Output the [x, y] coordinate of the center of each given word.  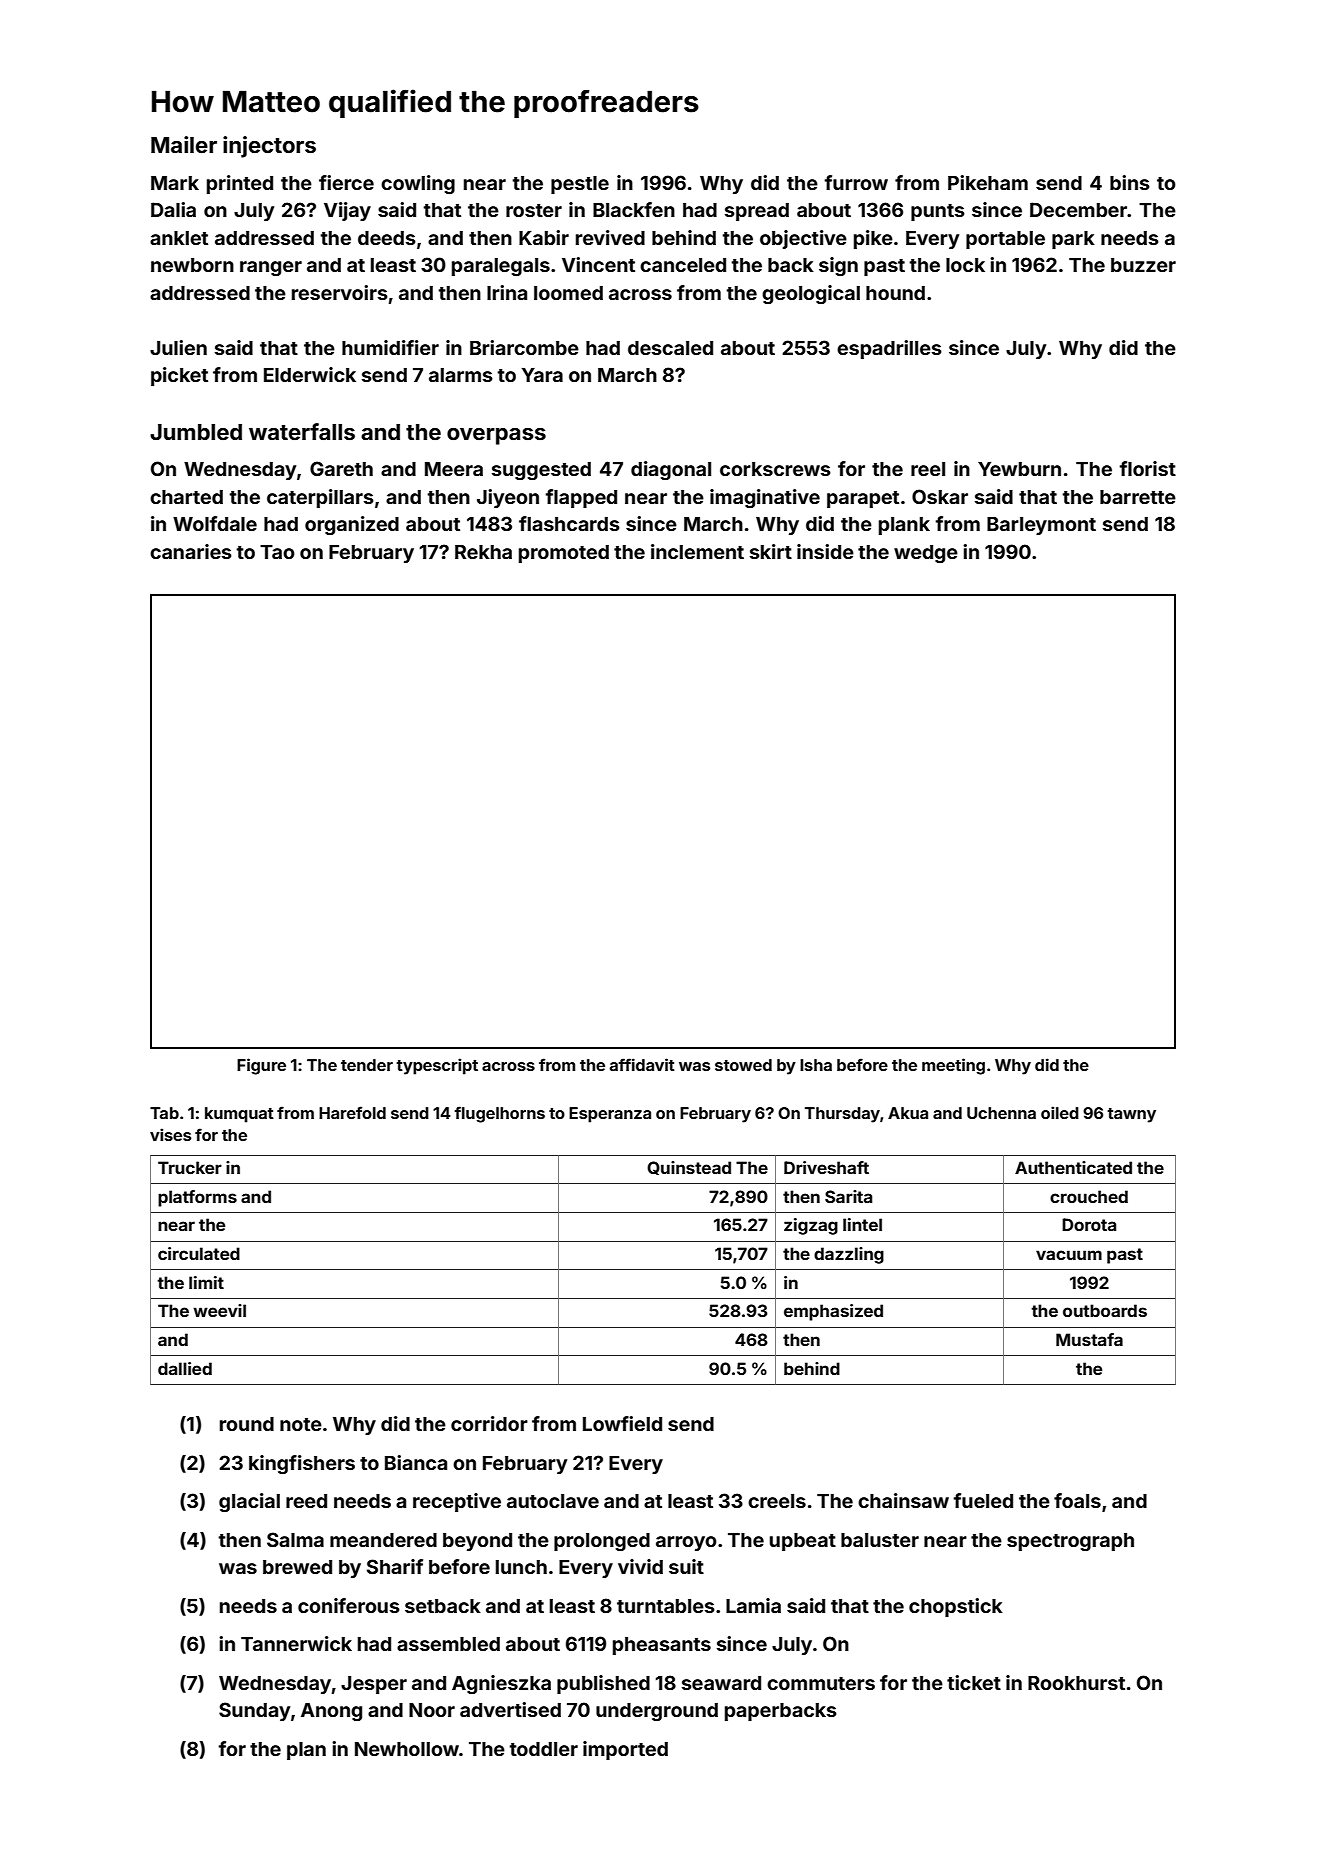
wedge [926, 554]
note [301, 1424]
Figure [261, 1066]
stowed [743, 1065]
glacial [249, 1502]
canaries [191, 551]
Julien [178, 347]
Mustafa [1089, 1339]
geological [811, 294]
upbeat [803, 1542]
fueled [983, 1500]
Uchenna [1001, 1113]
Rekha [483, 552]
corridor [489, 1423]
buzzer [1143, 265]
